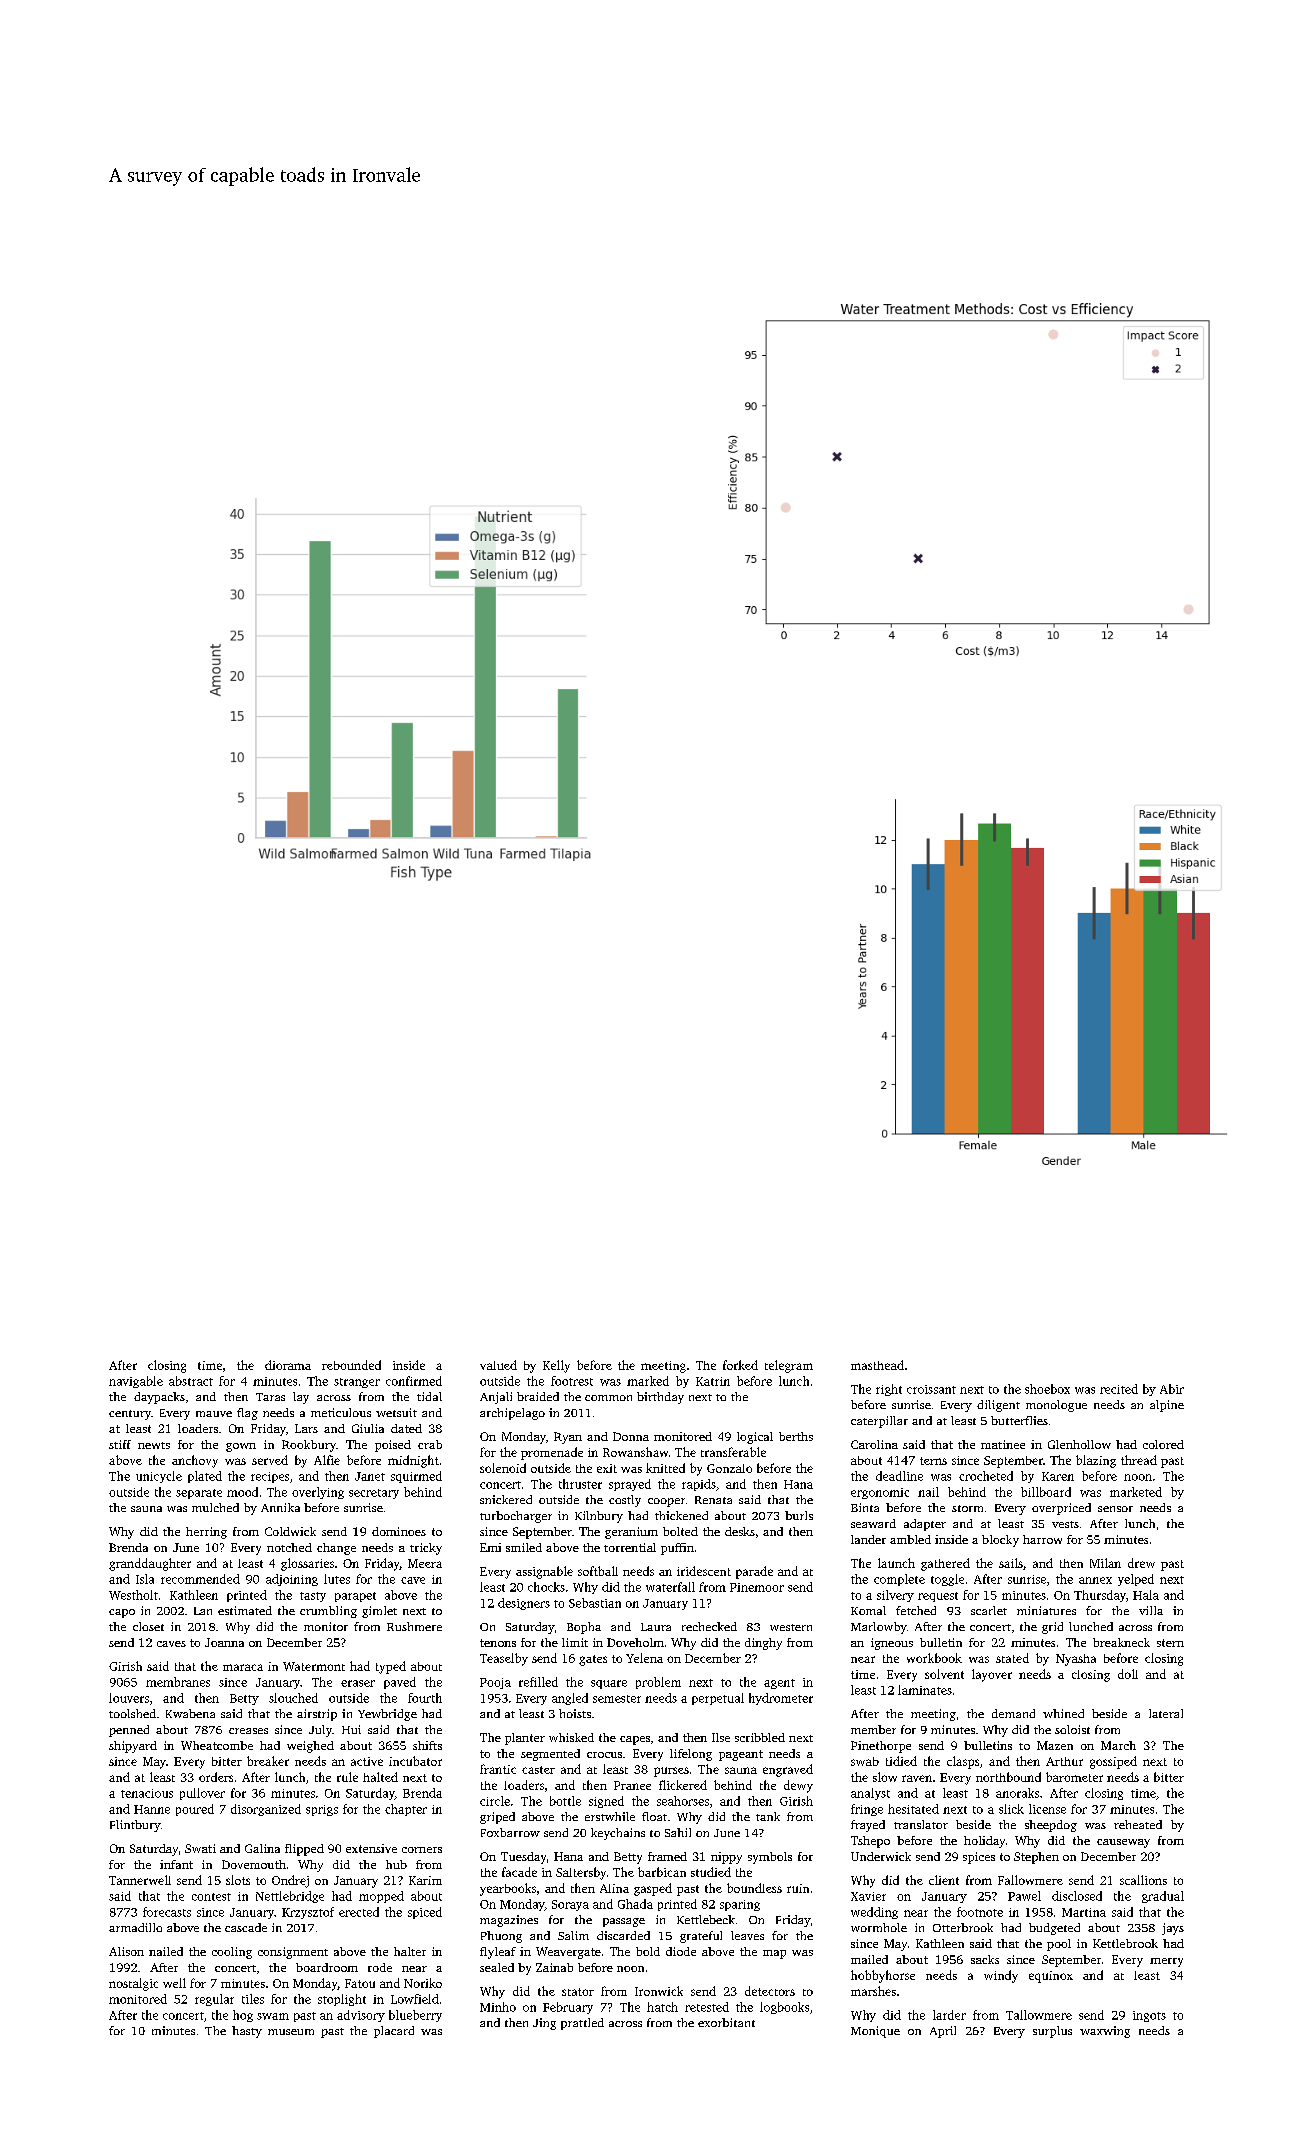  What do you see at coordinates (136, 1382) in the screenshot?
I see `navigable` at bounding box center [136, 1382].
